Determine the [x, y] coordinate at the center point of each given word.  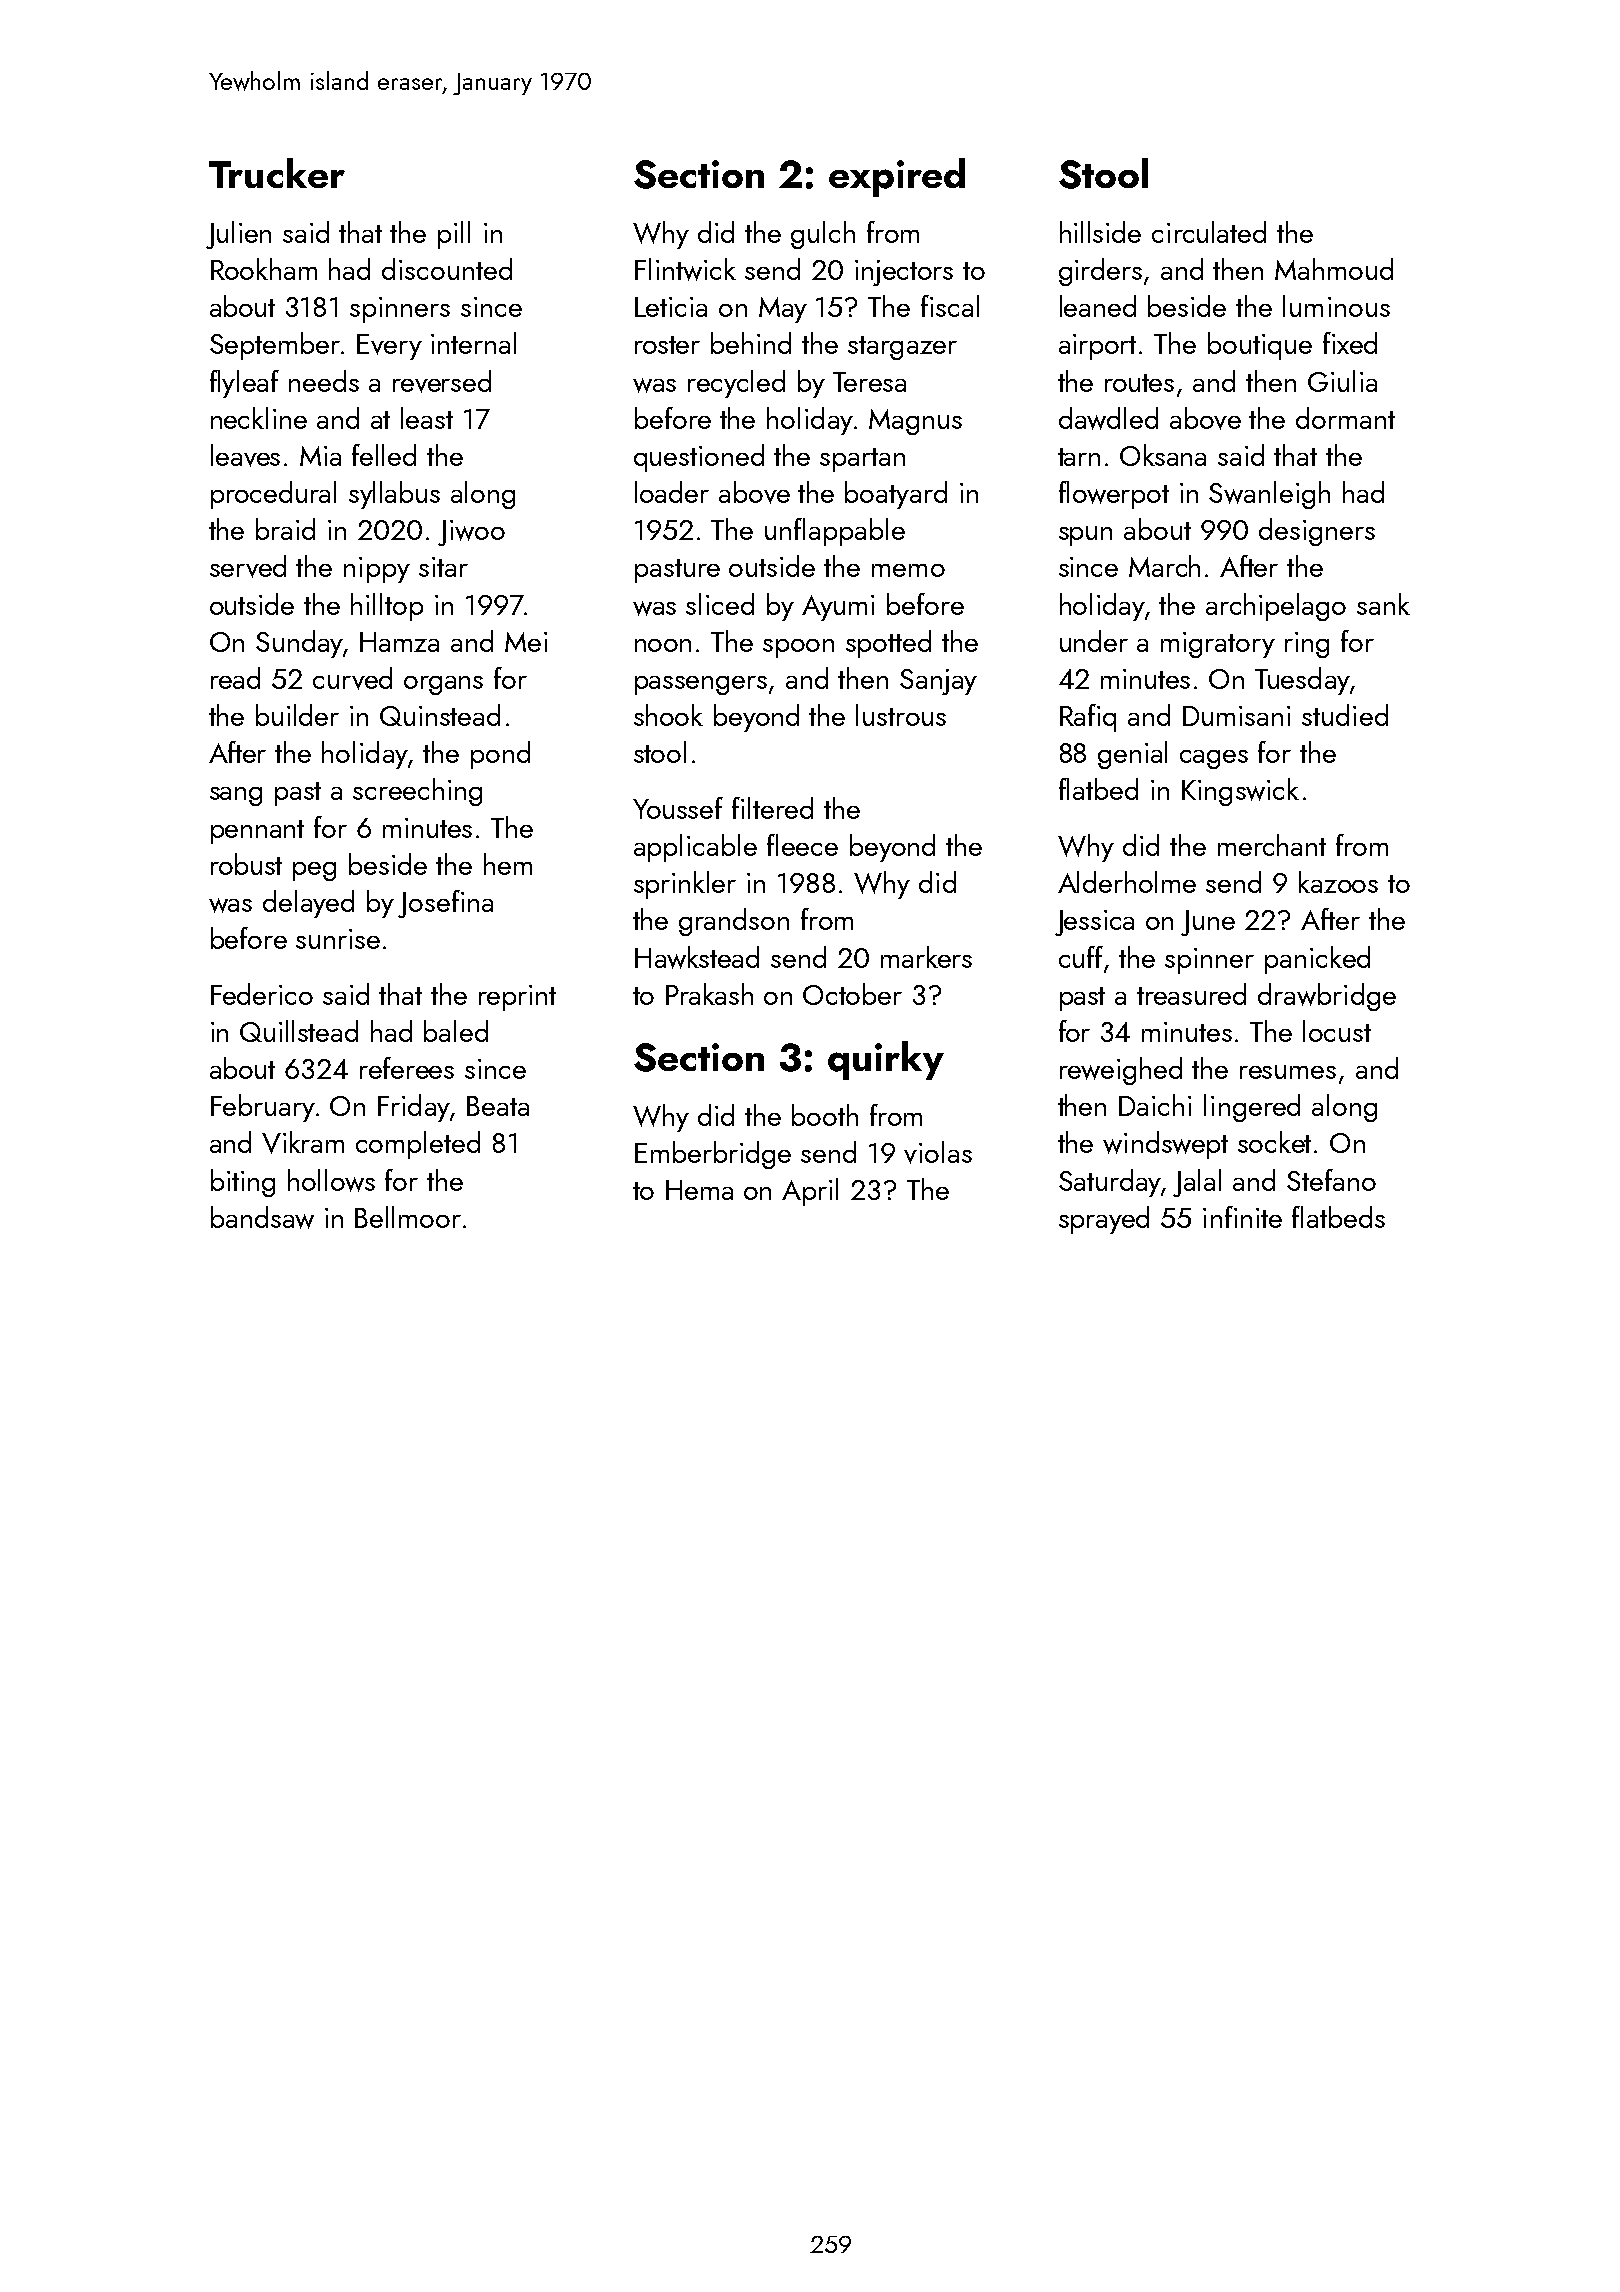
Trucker [277, 173]
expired [897, 177]
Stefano [1331, 1180]
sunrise [338, 939]
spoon [798, 648]
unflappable [835, 532]
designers [1317, 532]
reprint [517, 998]
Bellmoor [408, 1217]
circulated [1209, 232]
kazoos [1338, 882]
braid [285, 529]
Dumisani [1236, 716]
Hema [699, 1190]
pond [500, 755]
